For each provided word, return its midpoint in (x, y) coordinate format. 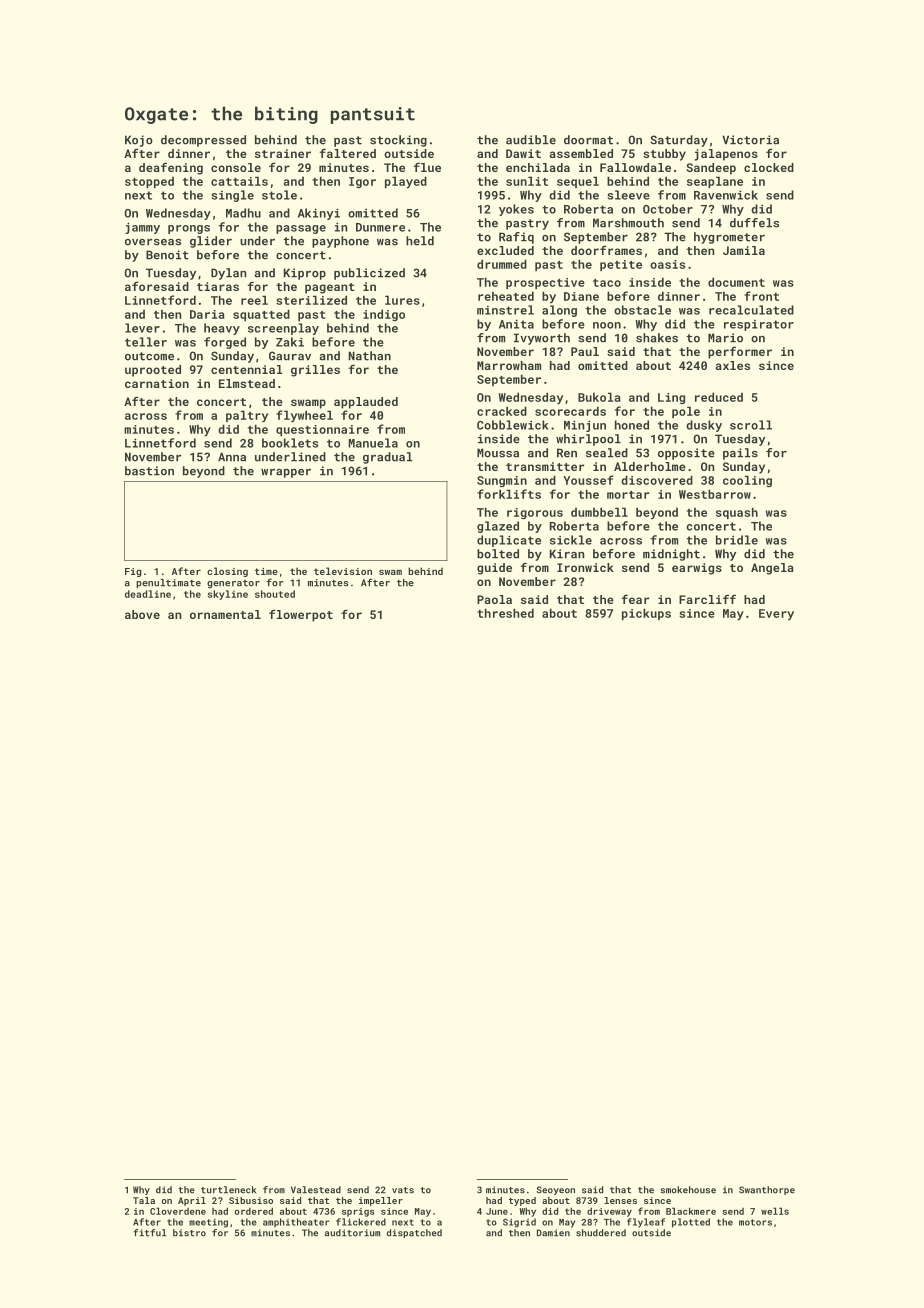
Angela (772, 569)
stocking (398, 141)
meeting (208, 1223)
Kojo (139, 141)
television (343, 571)
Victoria (750, 140)
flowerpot (301, 615)
